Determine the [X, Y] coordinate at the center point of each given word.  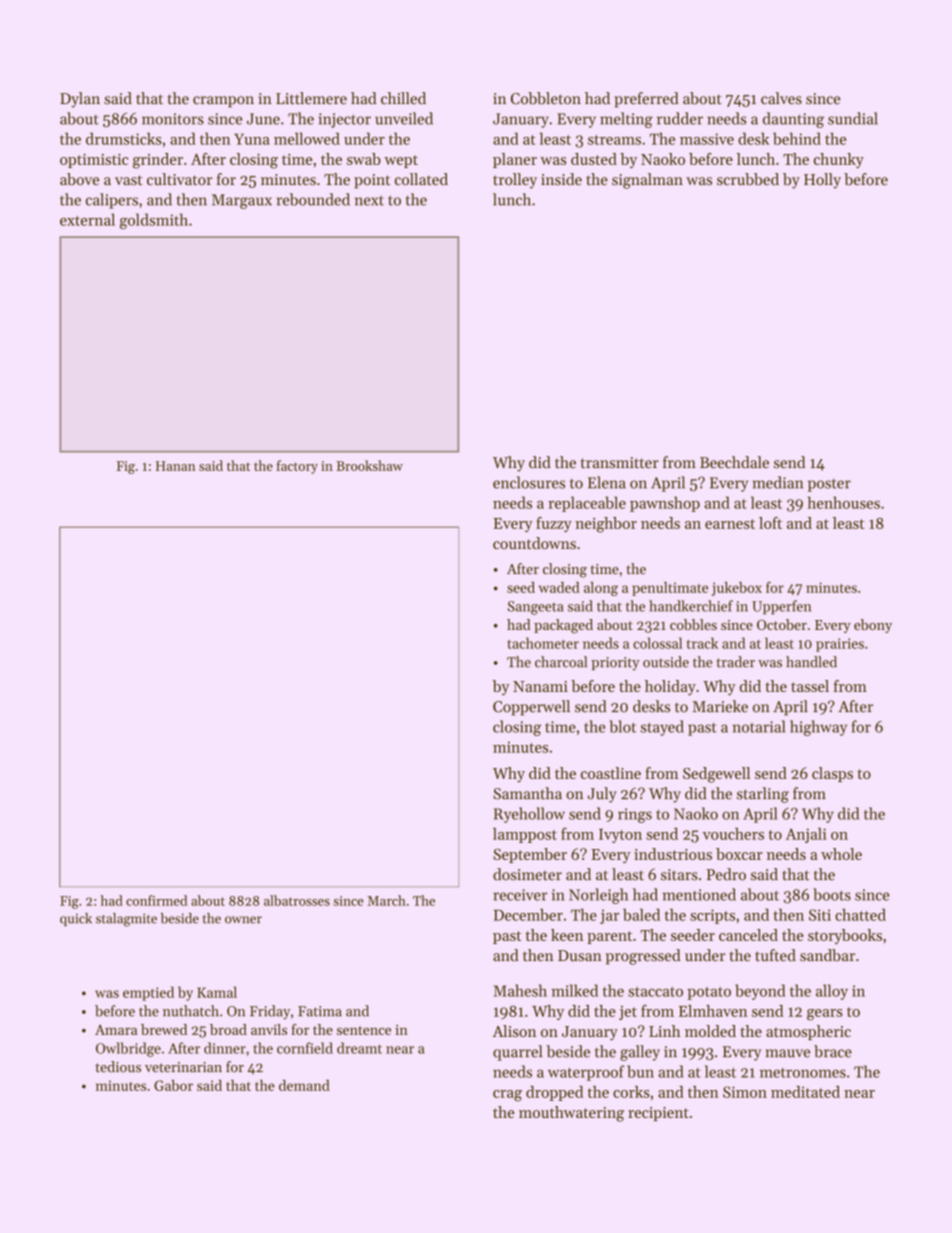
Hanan [175, 466]
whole [841, 854]
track [702, 643]
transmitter [620, 463]
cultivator [179, 179]
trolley [515, 181]
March [386, 900]
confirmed [156, 900]
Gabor [173, 1085]
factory [297, 467]
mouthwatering [571, 1114]
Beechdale [734, 462]
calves [781, 98]
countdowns [534, 543]
